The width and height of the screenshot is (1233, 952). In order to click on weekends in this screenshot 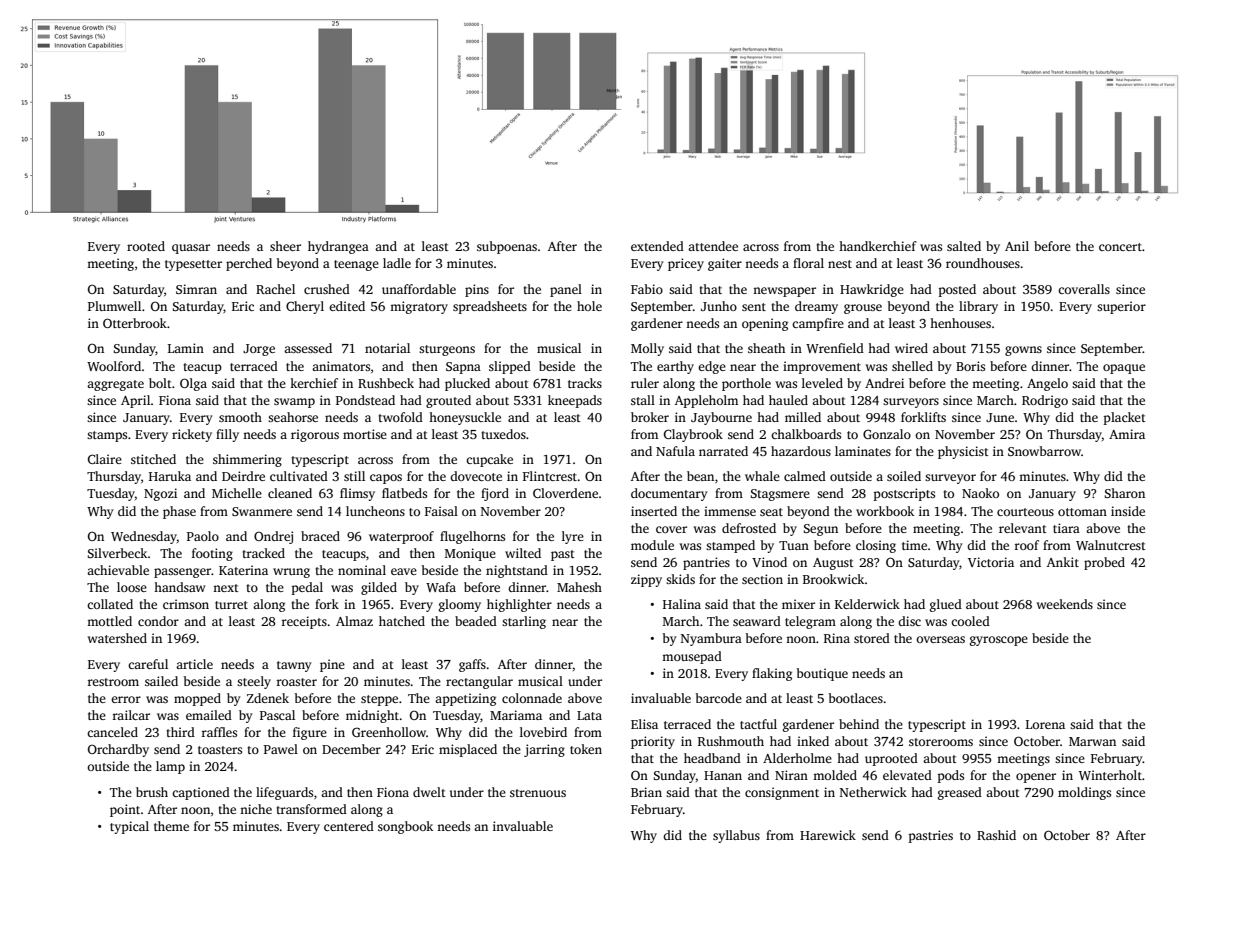, I will do `click(1065, 604)`.
